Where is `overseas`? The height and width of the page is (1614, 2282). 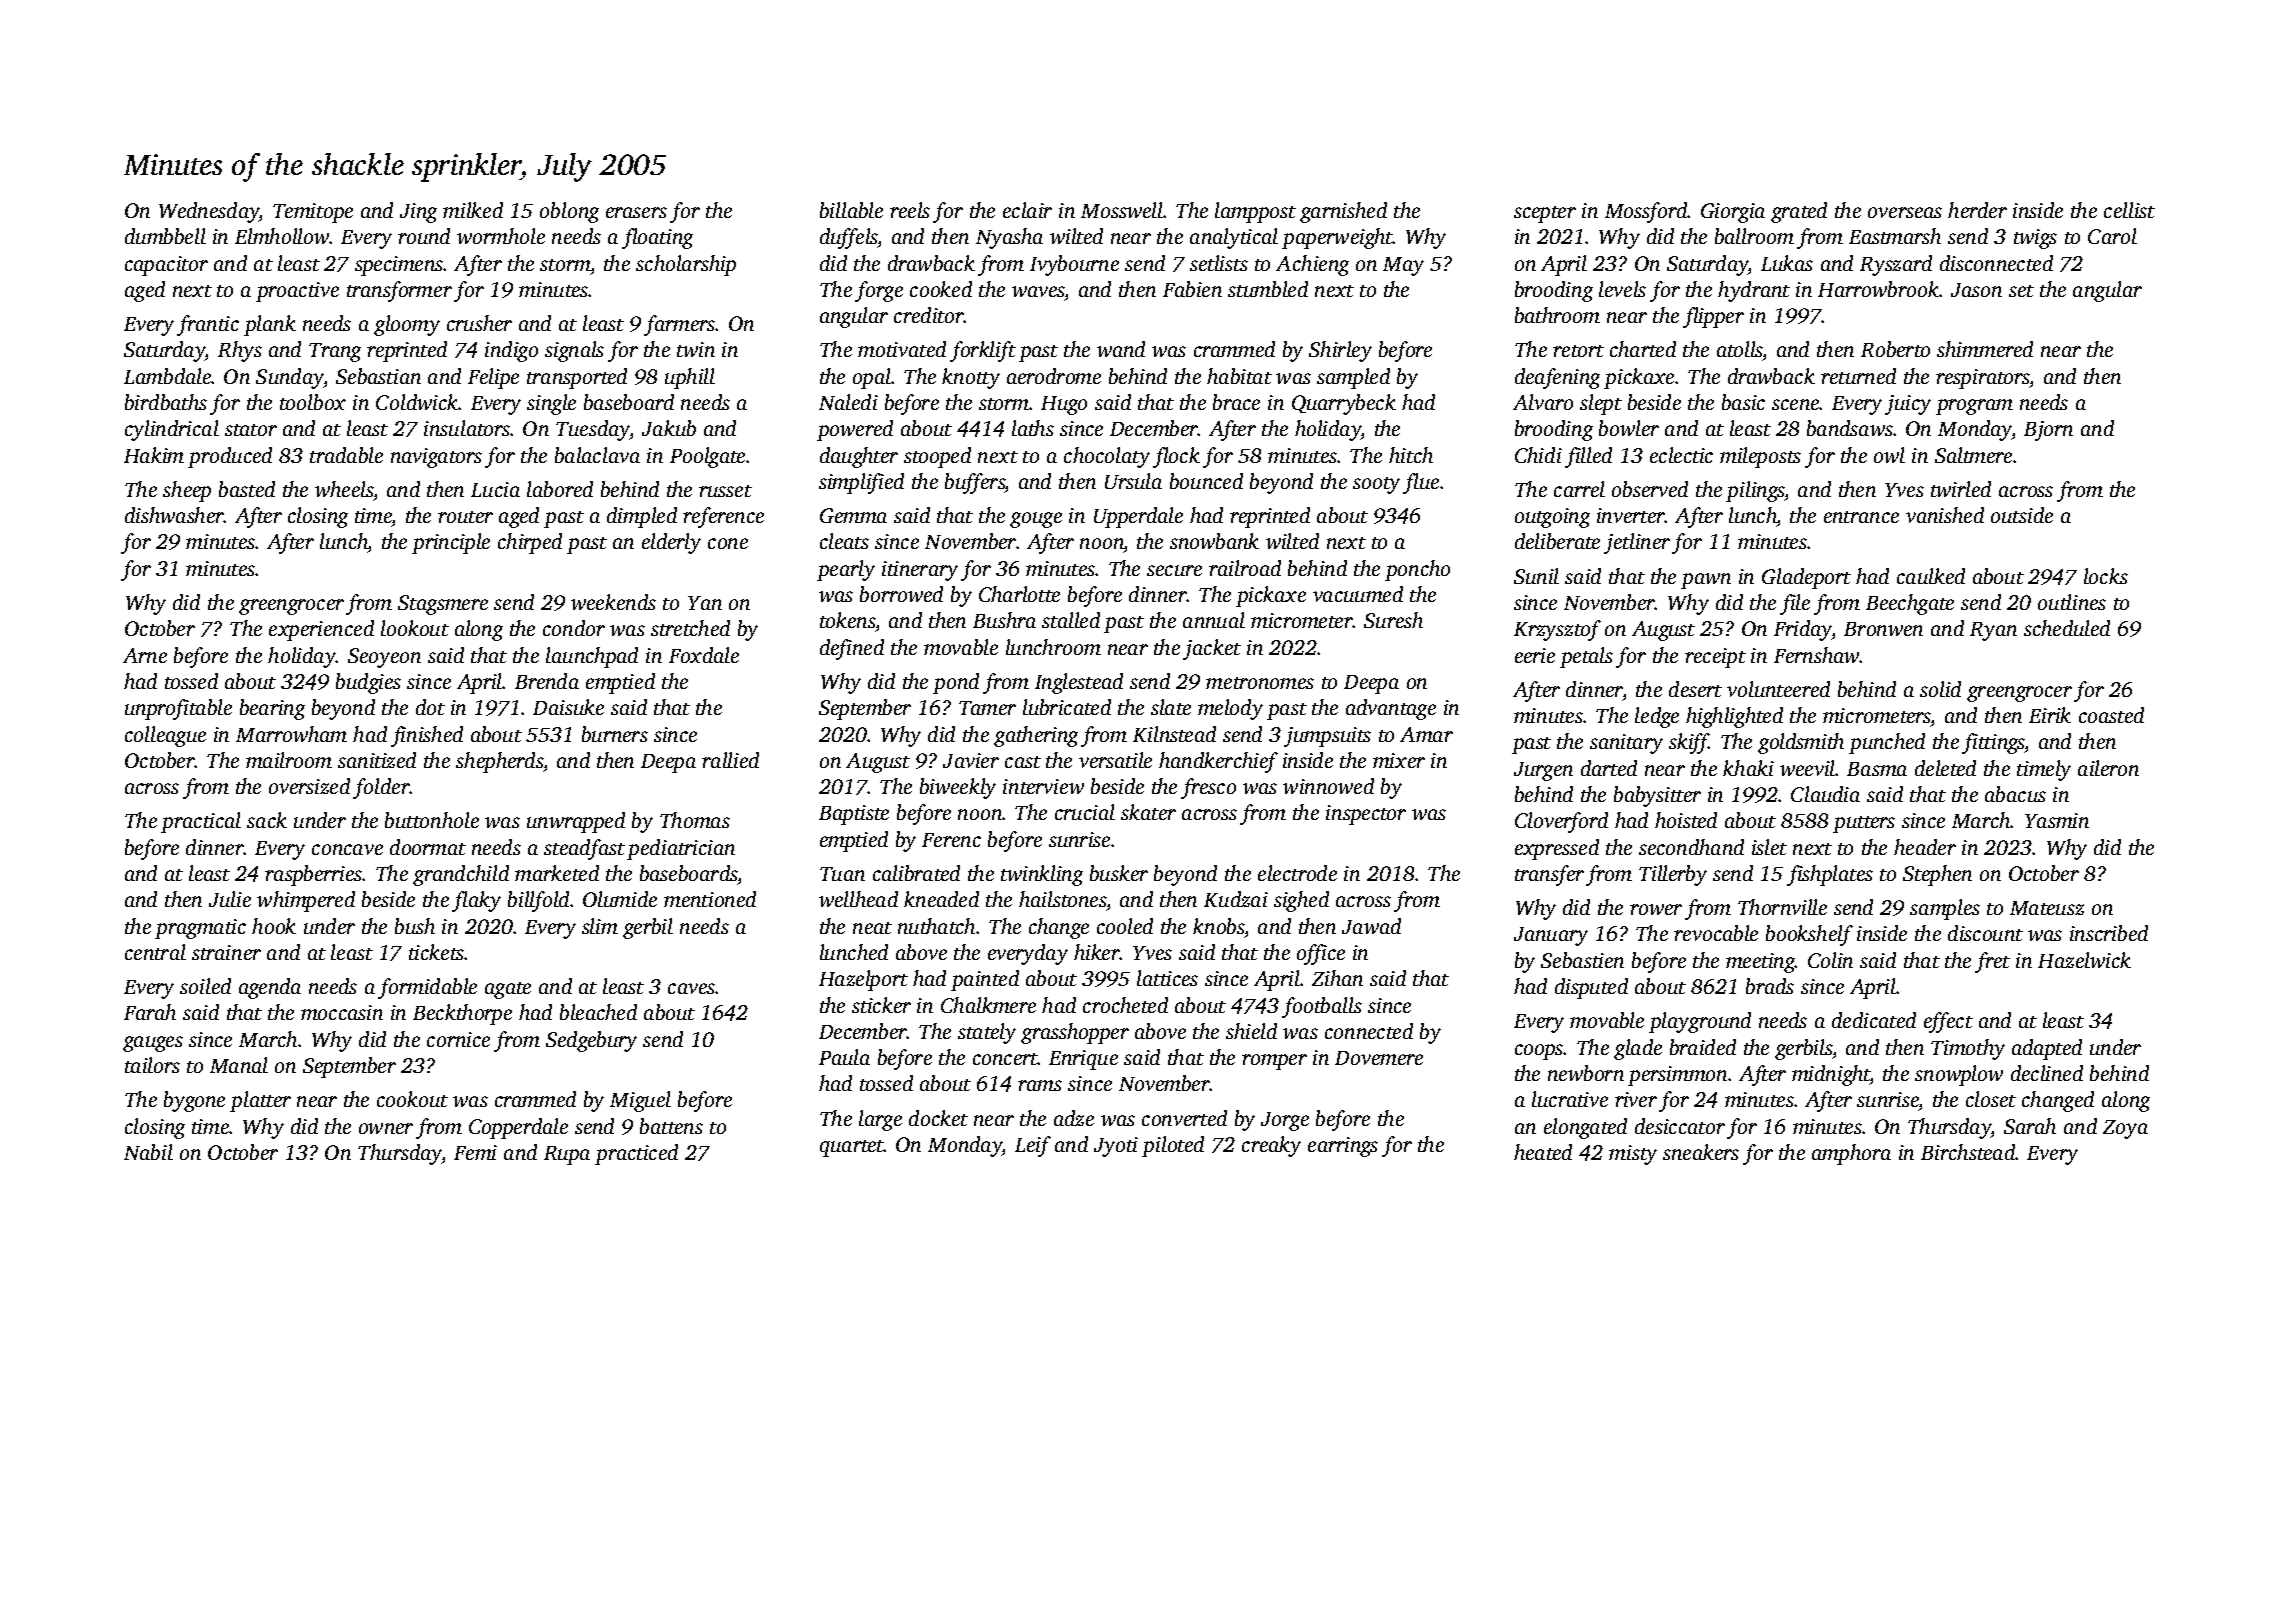
overseas is located at coordinates (1905, 212).
